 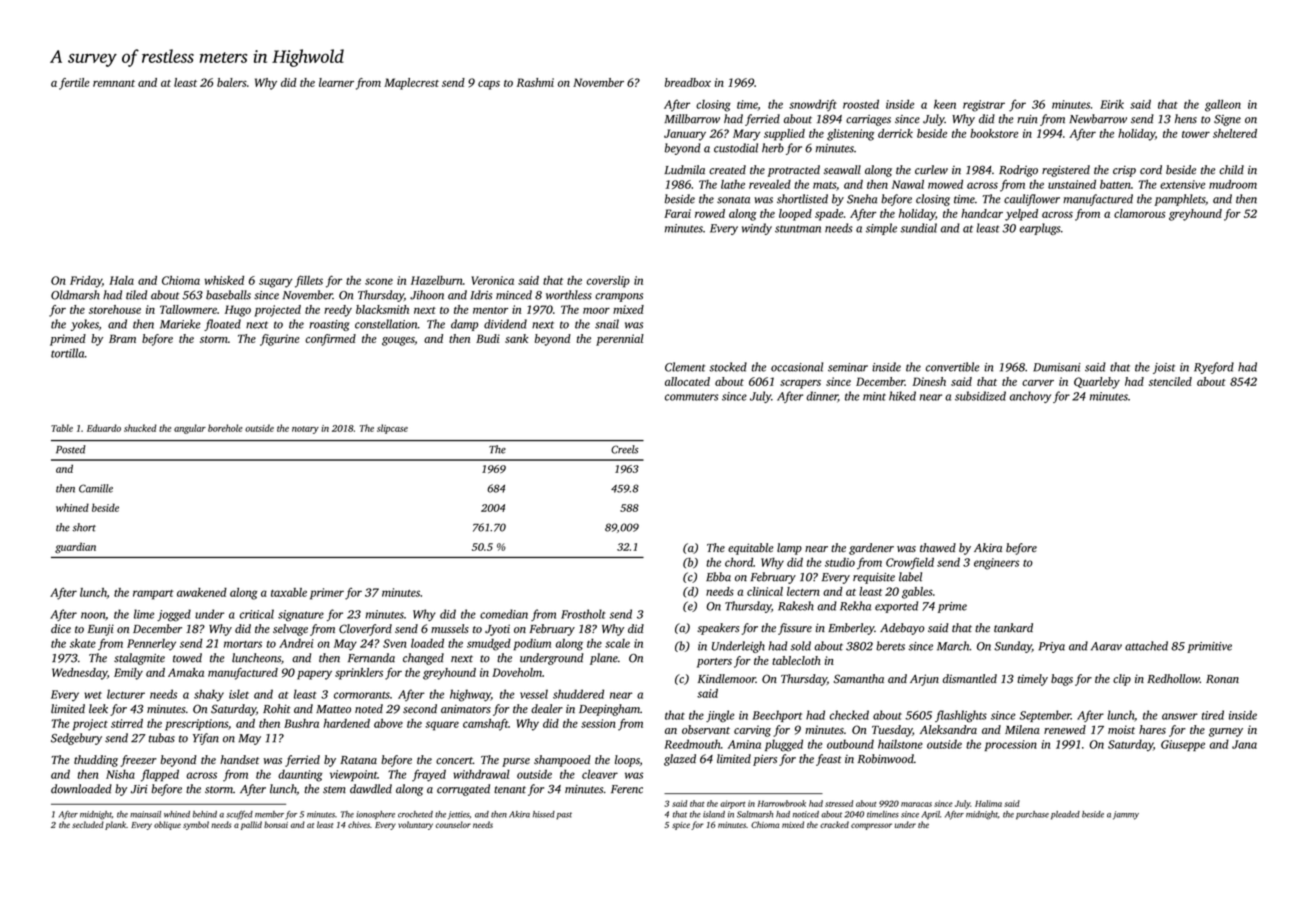 What do you see at coordinates (620, 340) in the screenshot?
I see `perennial` at bounding box center [620, 340].
